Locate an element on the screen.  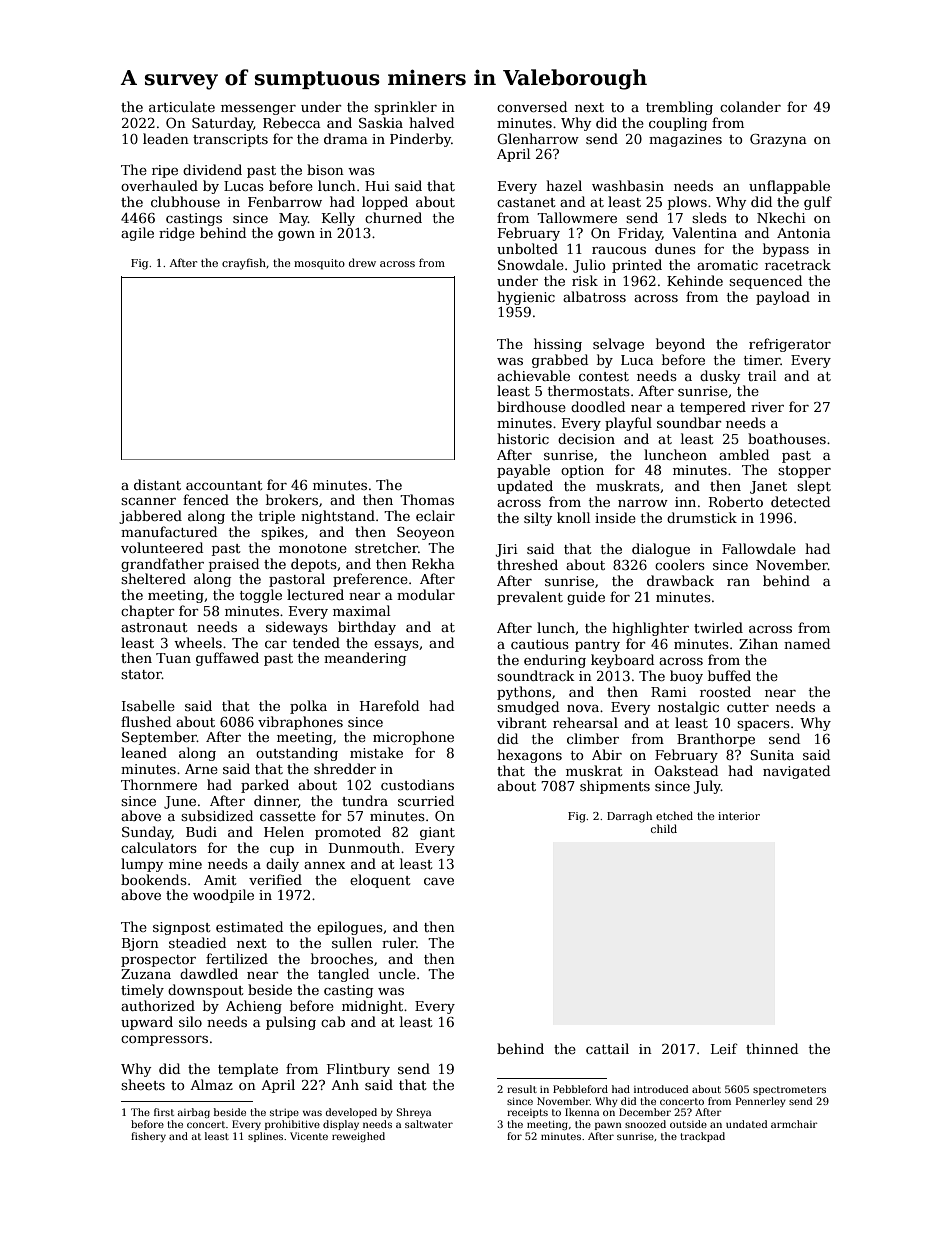
Darragh is located at coordinates (629, 817).
